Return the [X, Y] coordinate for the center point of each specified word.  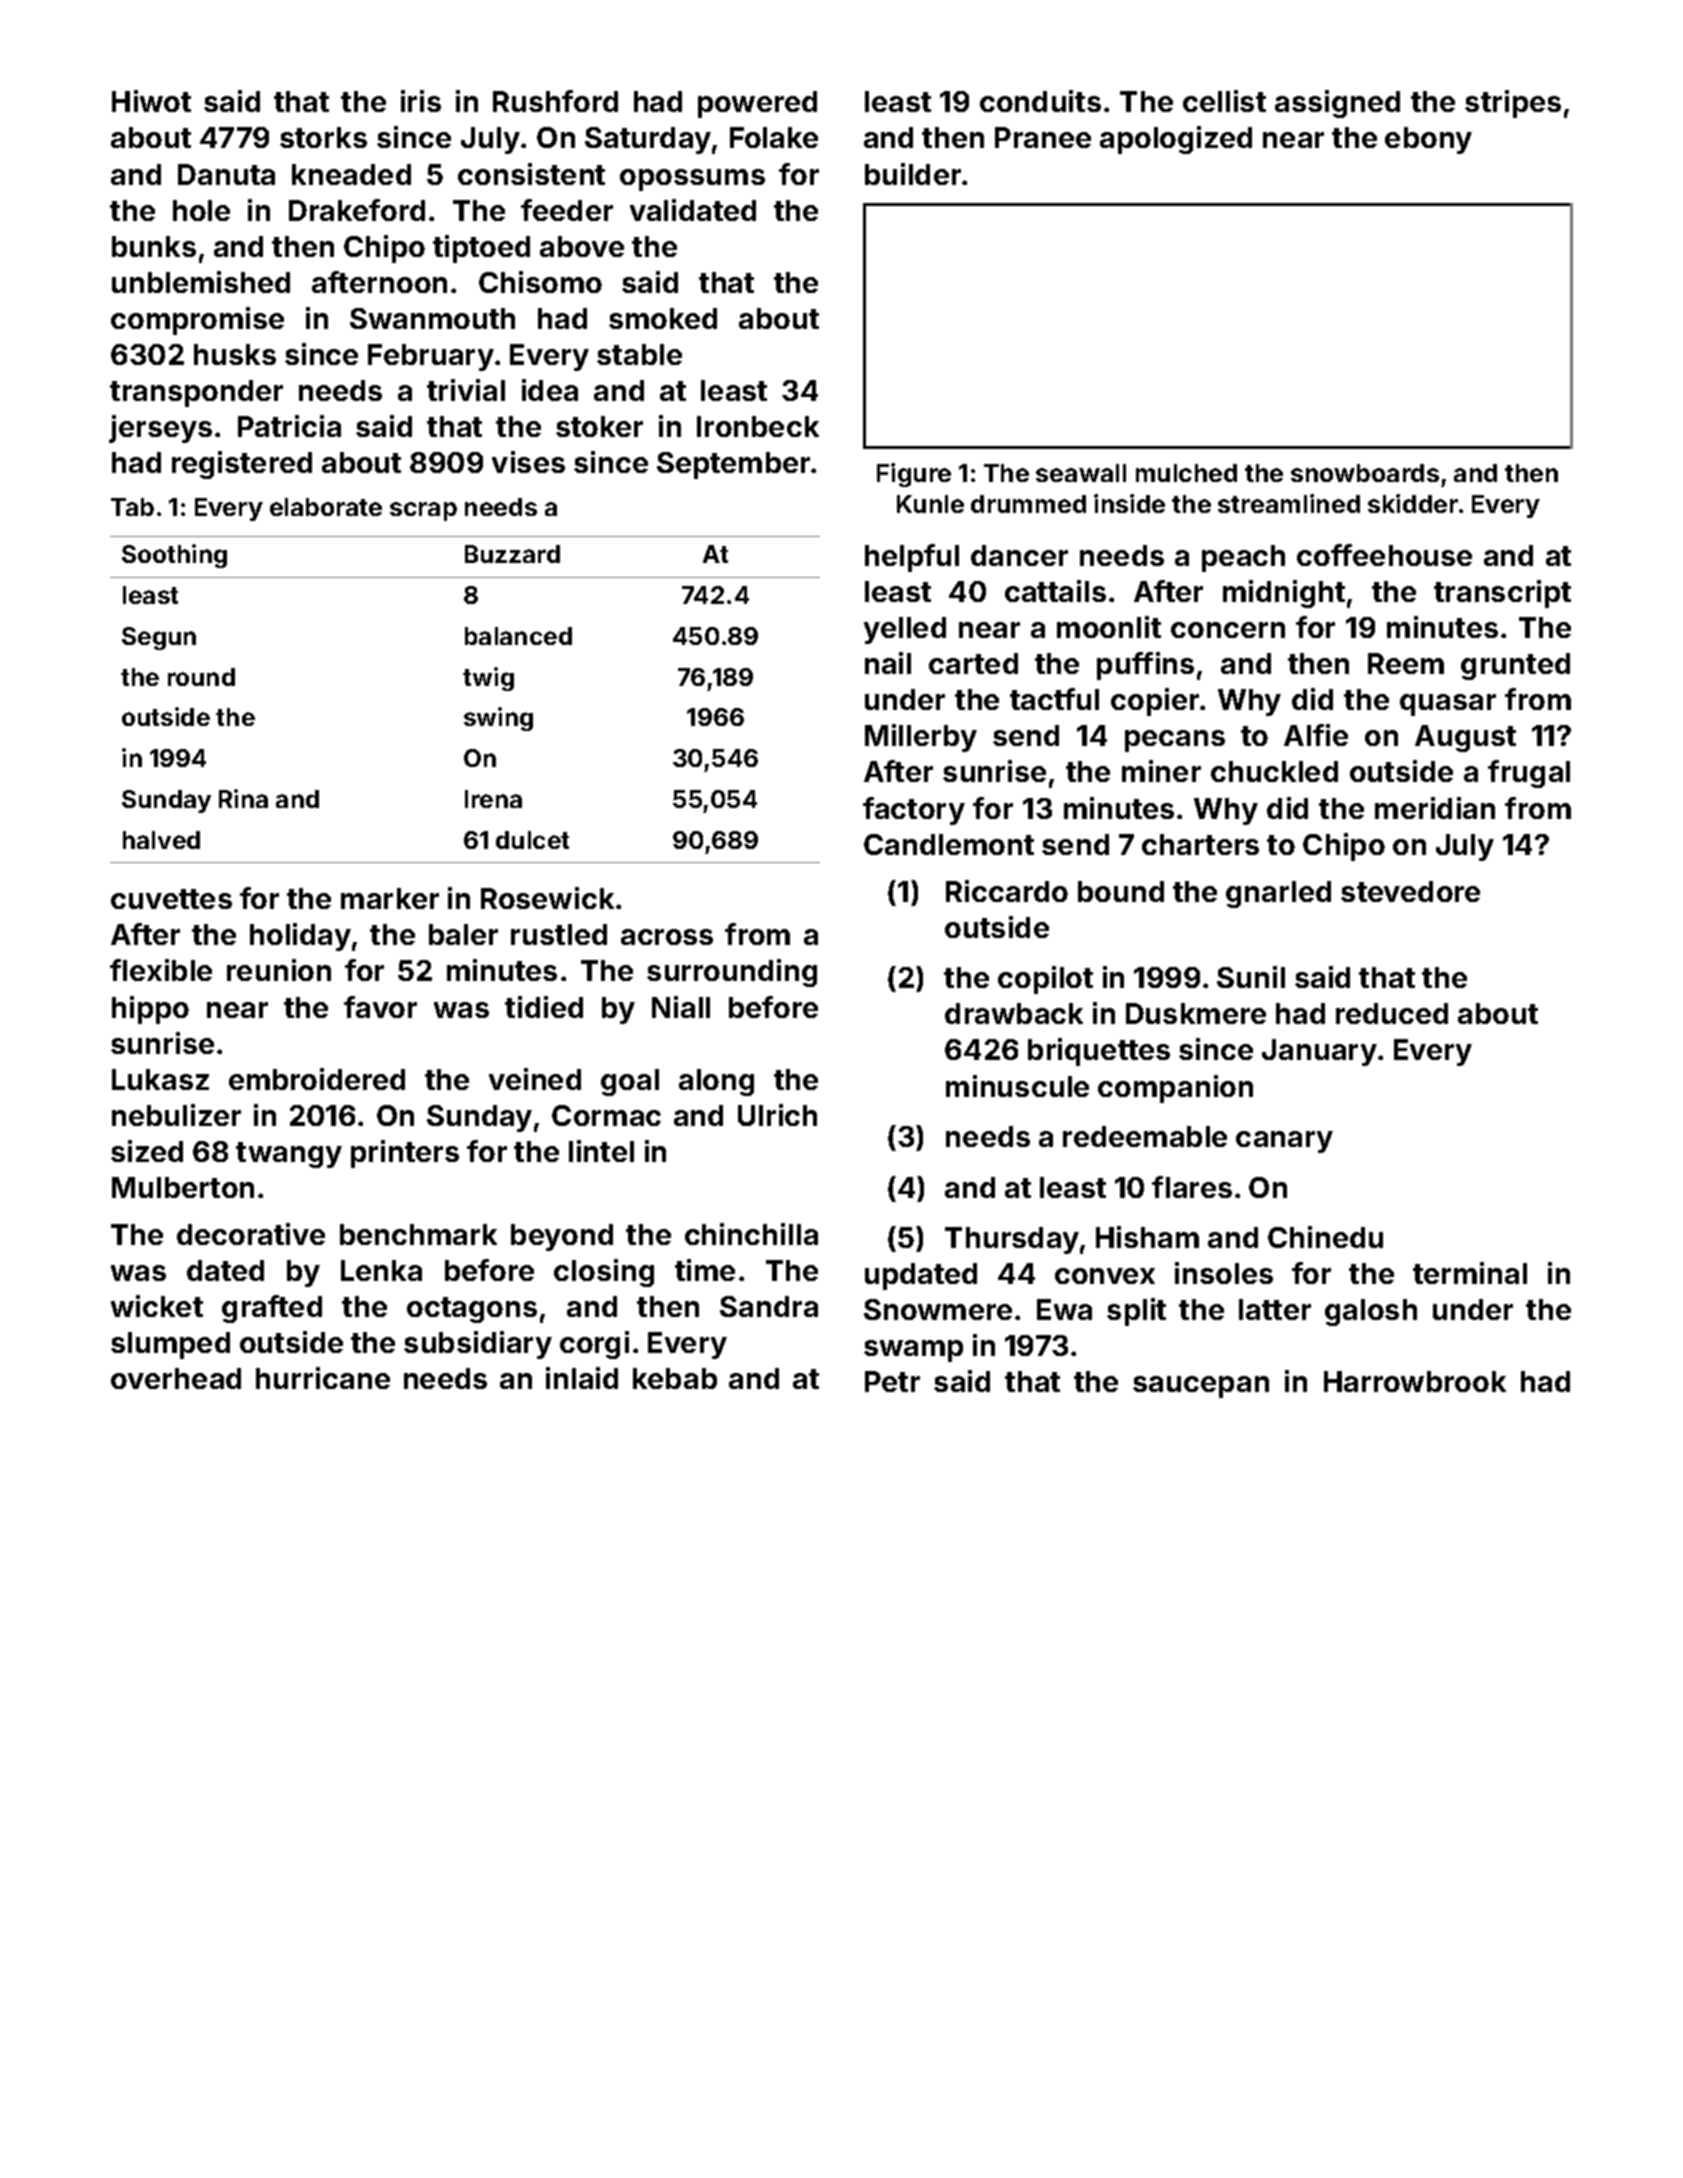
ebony [1428, 140]
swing [498, 719]
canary [1284, 1142]
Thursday [1012, 1240]
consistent [531, 174]
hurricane [323, 1378]
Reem [1406, 663]
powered [757, 104]
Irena [493, 799]
